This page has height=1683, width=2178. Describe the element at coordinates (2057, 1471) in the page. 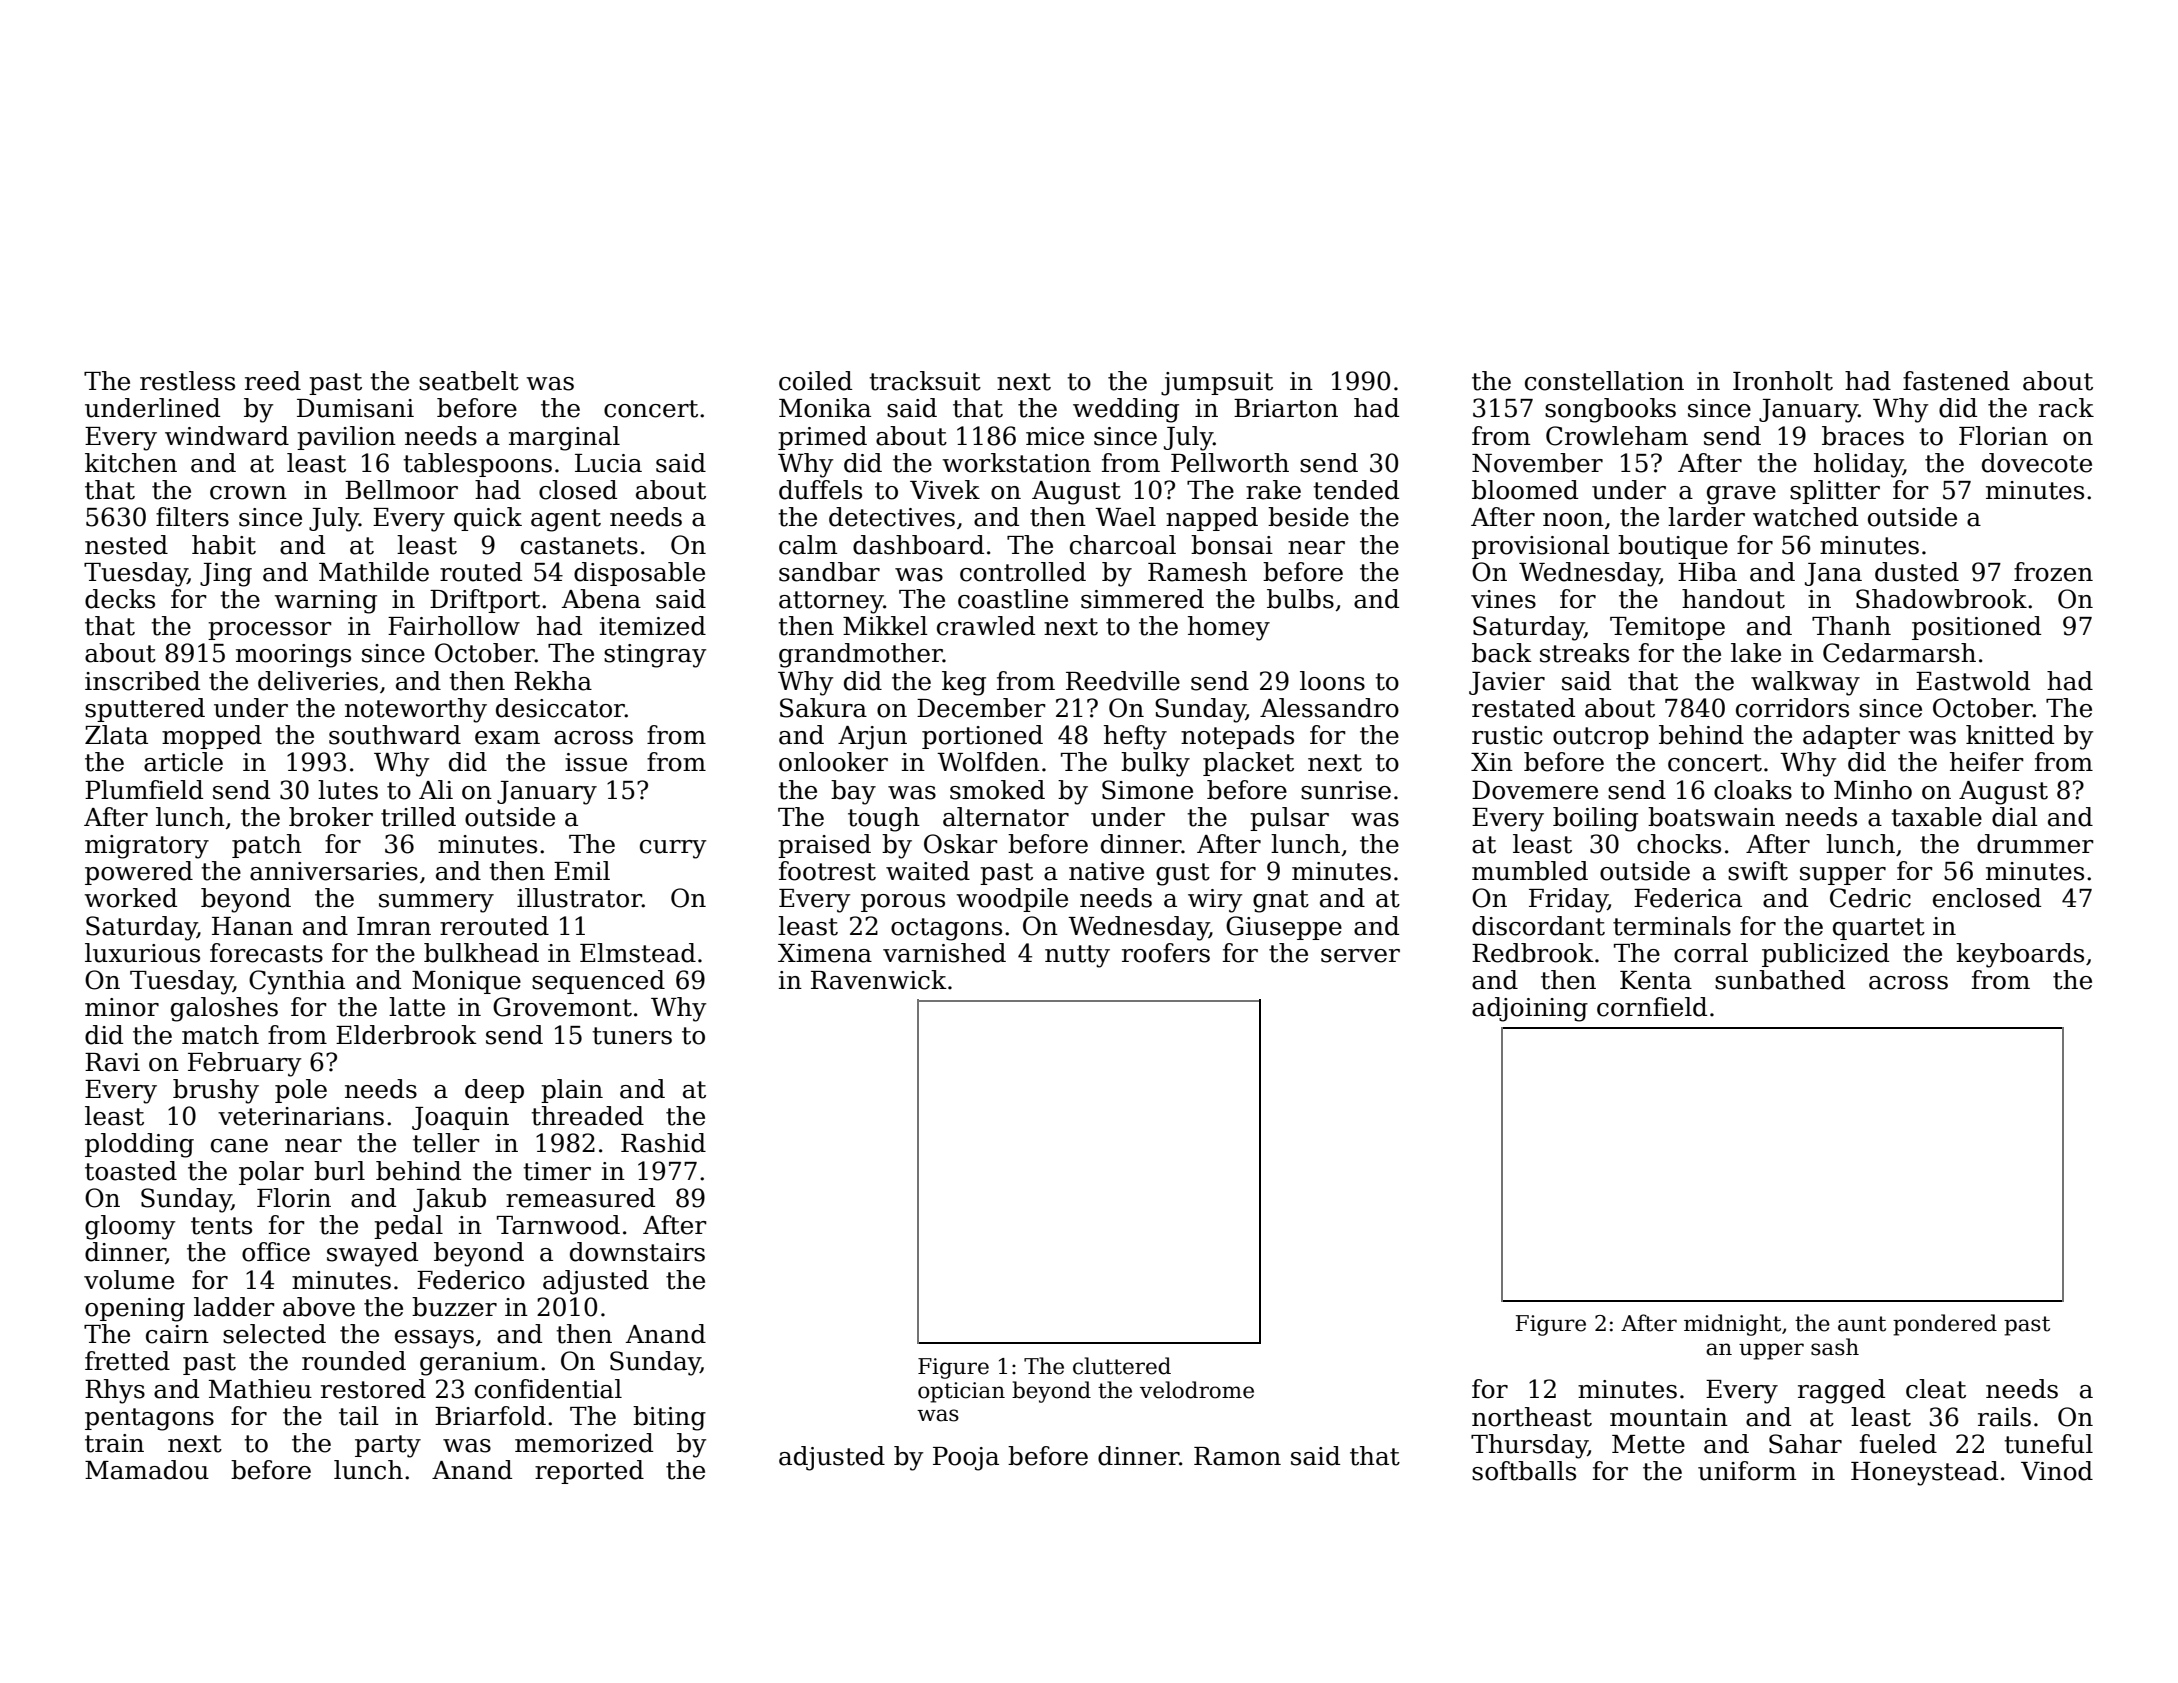

I see `Vinod` at that location.
